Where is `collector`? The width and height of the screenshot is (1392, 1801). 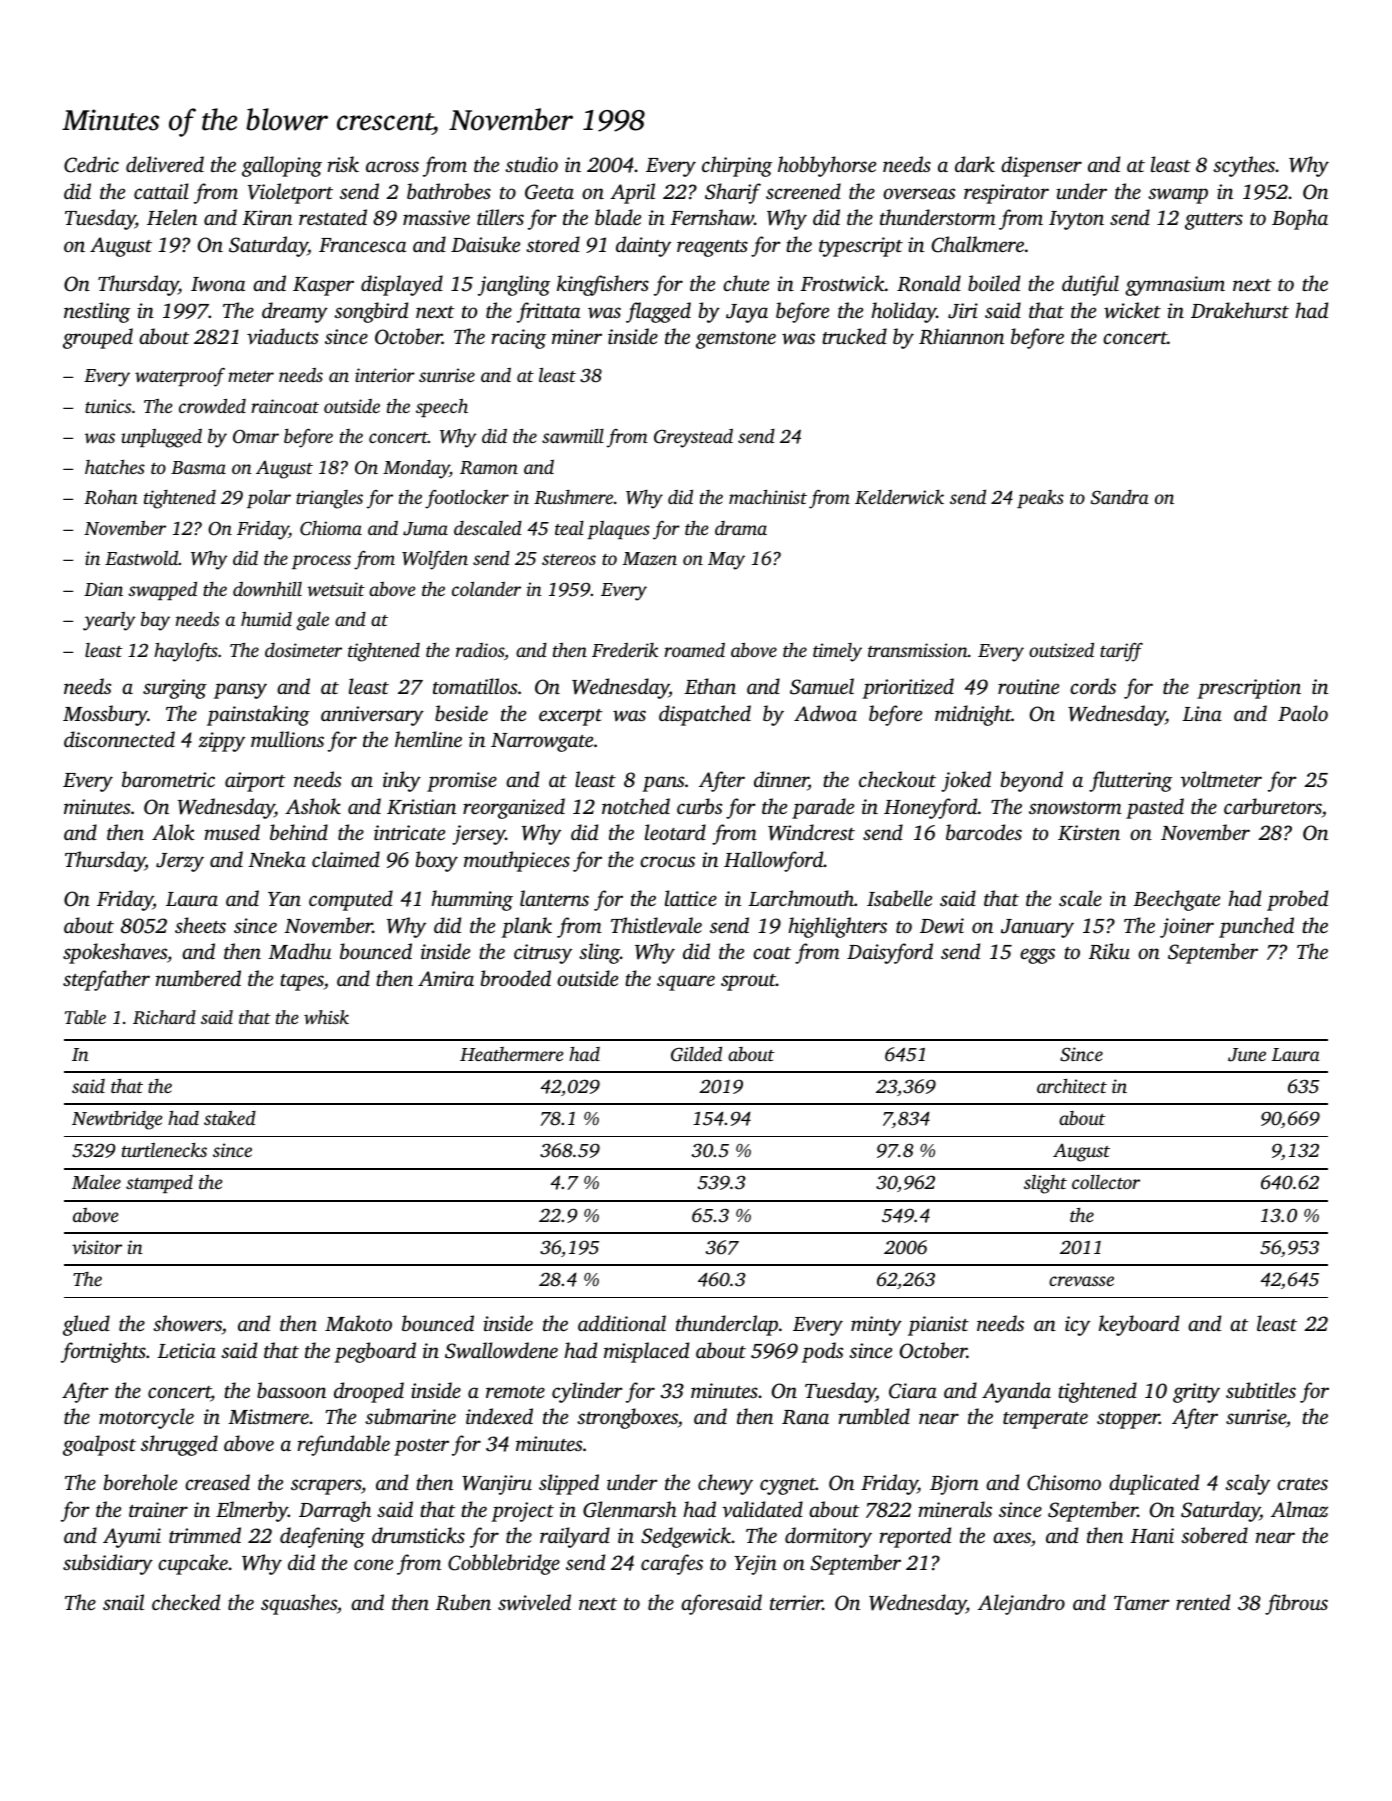 collector is located at coordinates (1106, 1182).
